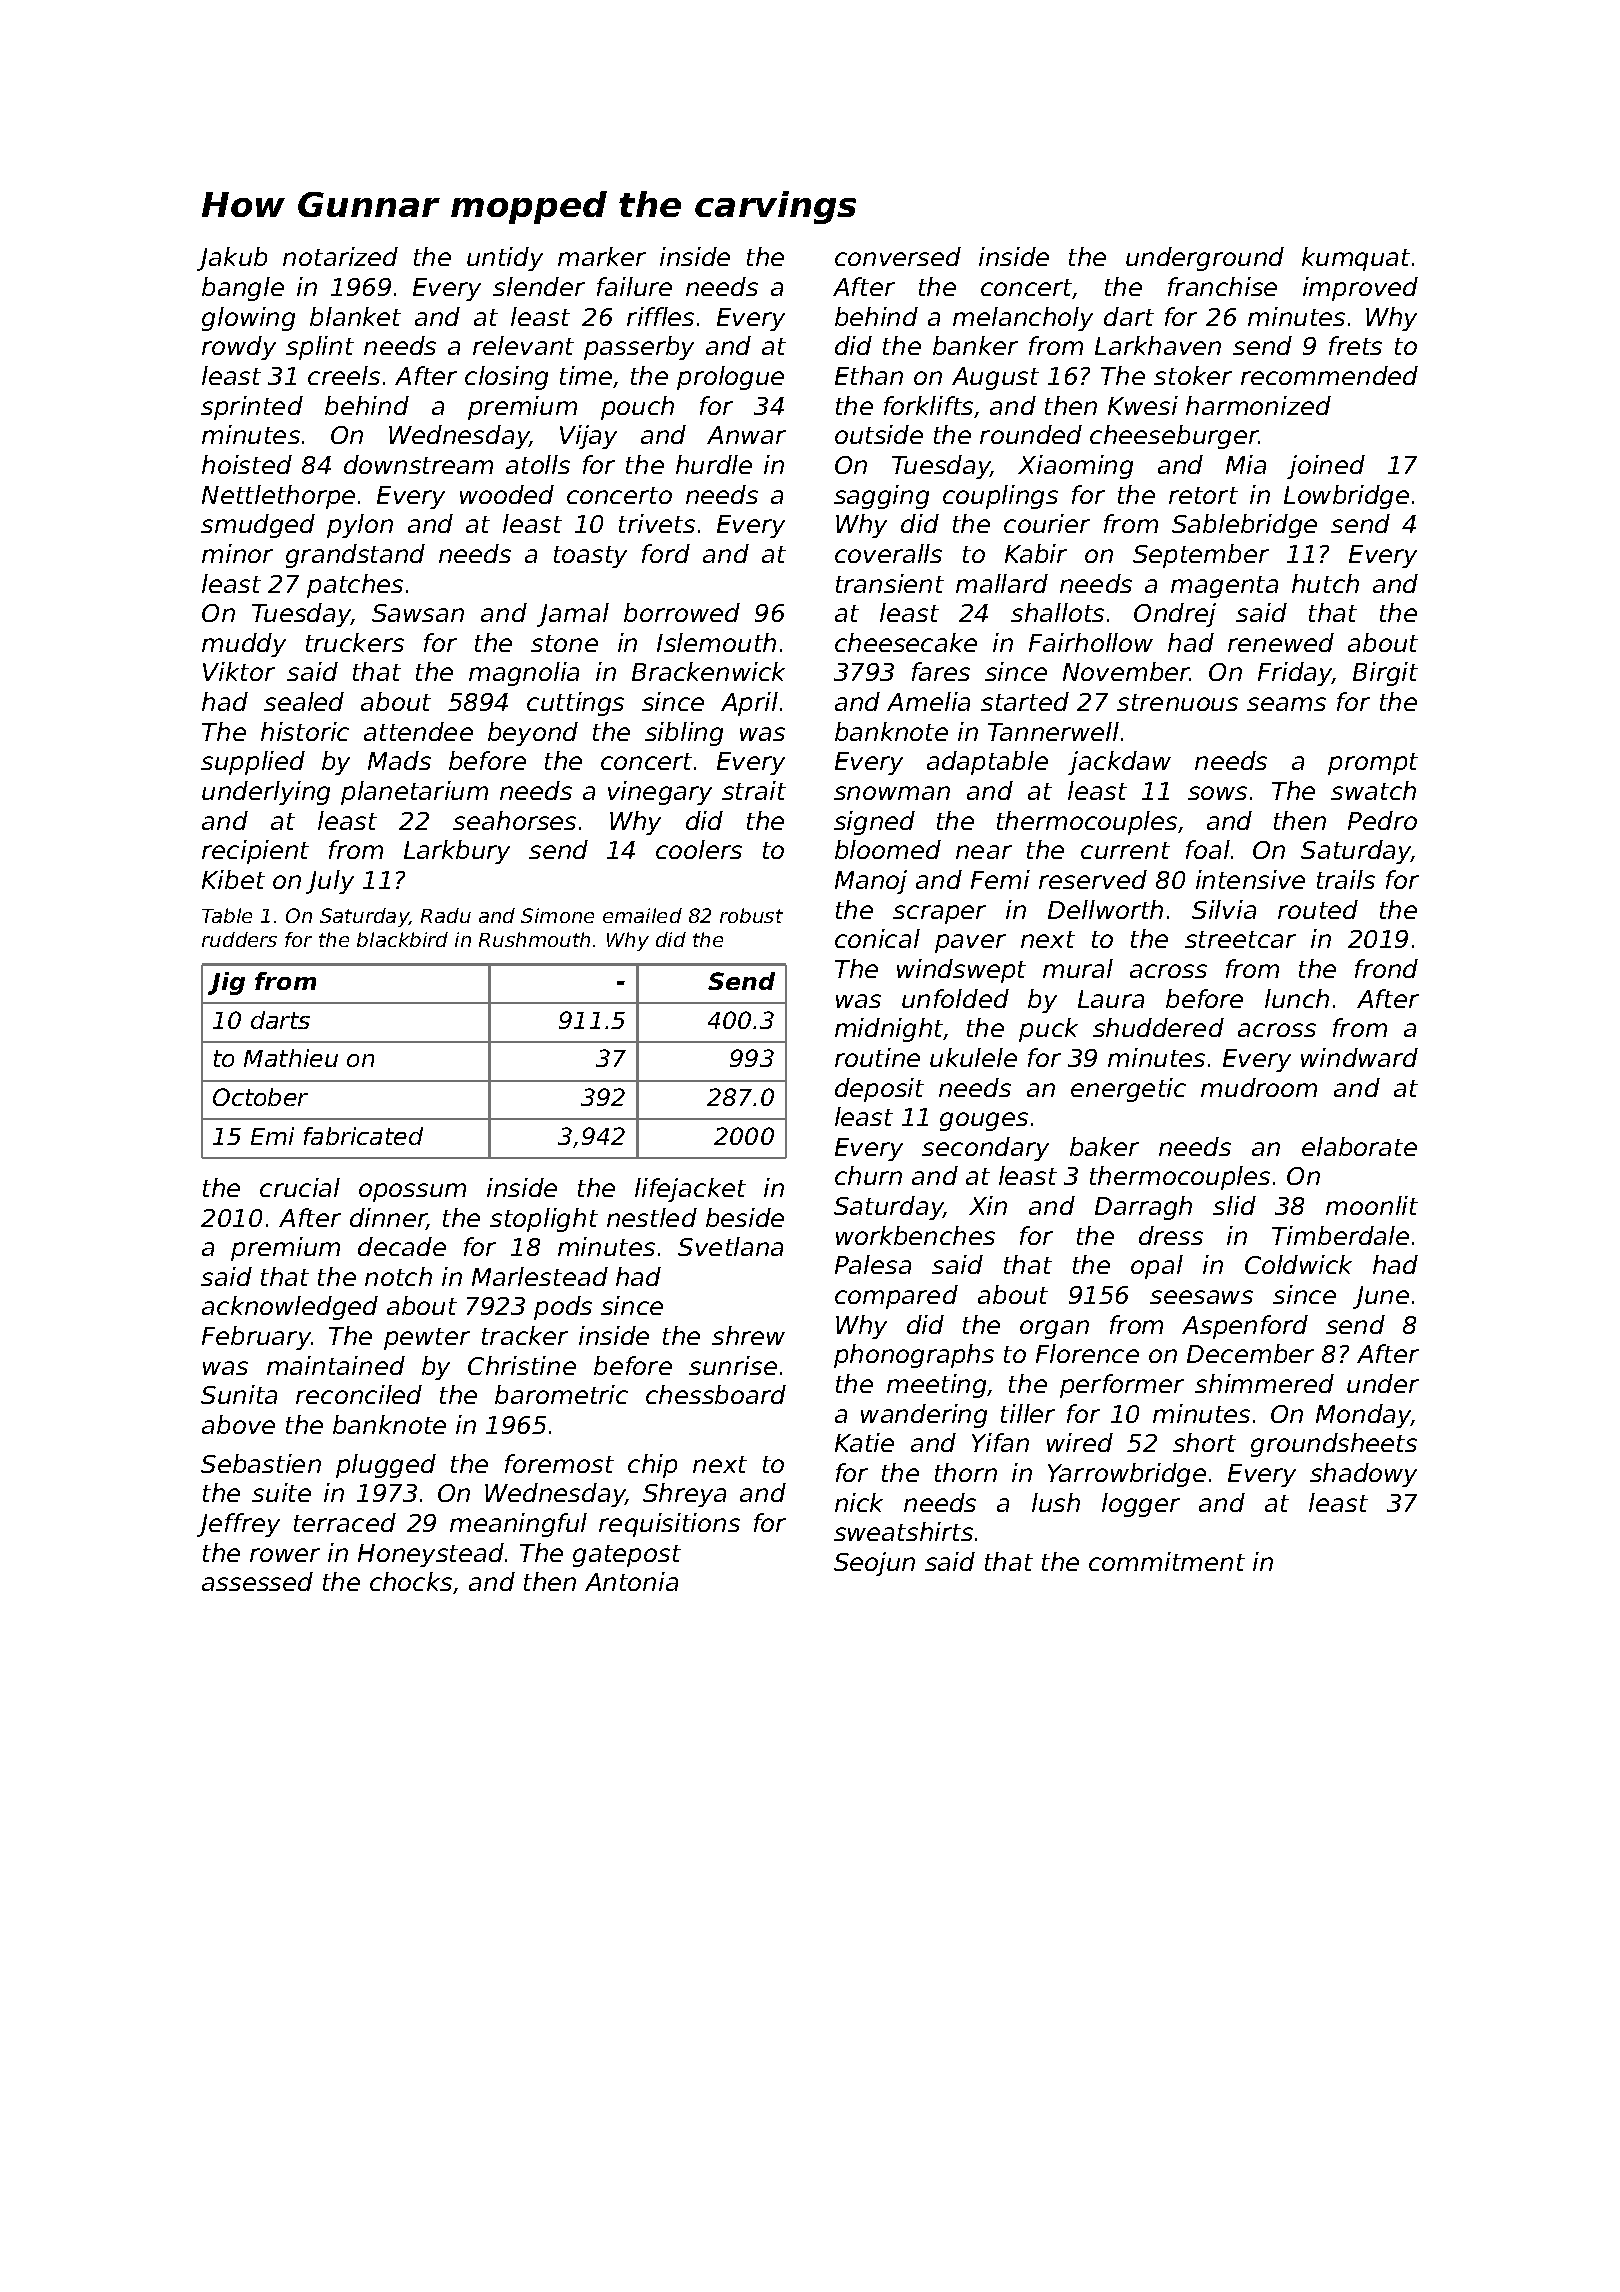  I want to click on barometric, so click(561, 1394).
